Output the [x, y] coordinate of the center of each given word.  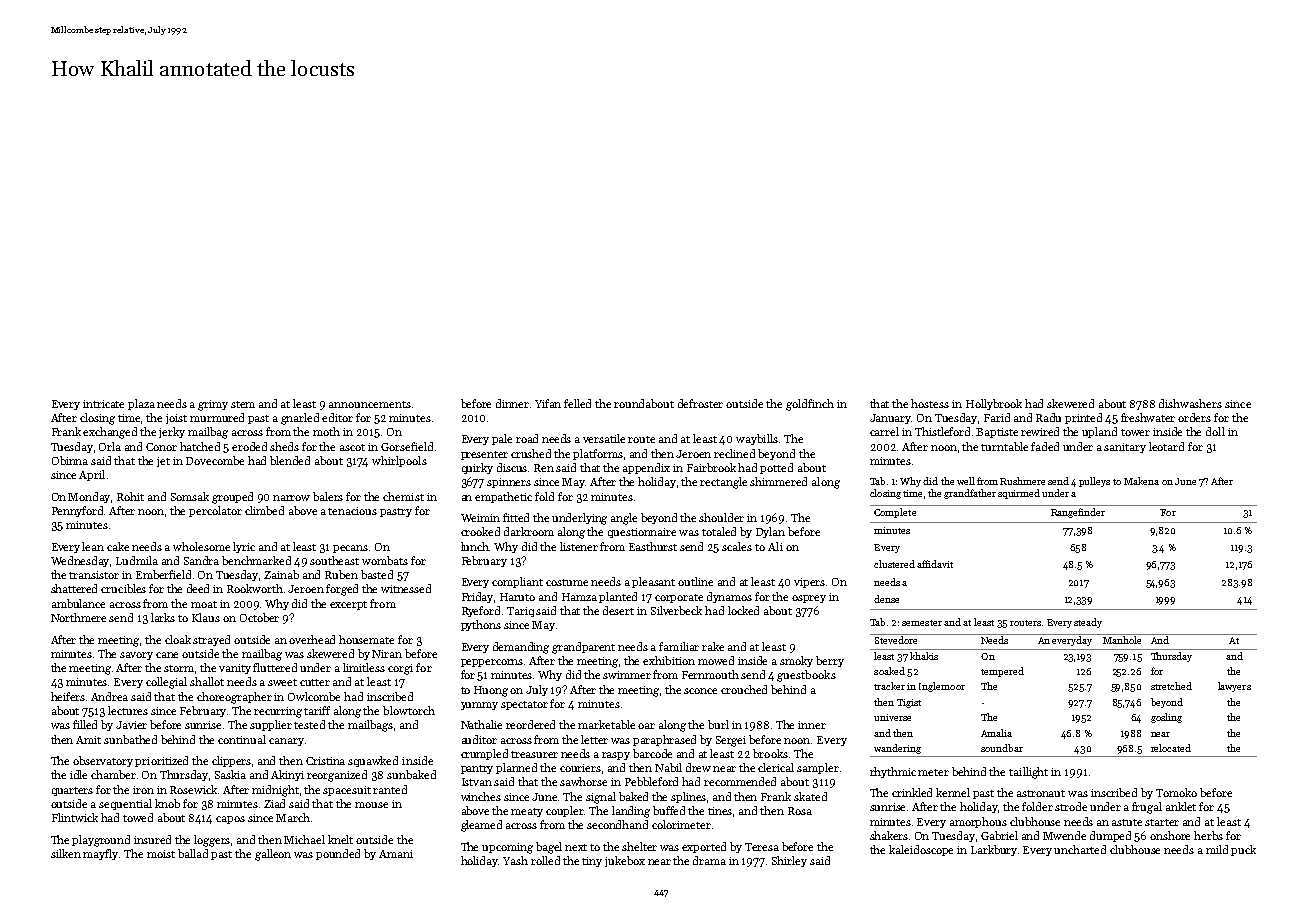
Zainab [281, 574]
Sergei [731, 741]
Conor [161, 447]
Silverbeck [676, 610]
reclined [734, 453]
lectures [128, 710]
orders [1194, 417]
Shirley [789, 861]
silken [66, 853]
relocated [1171, 748]
